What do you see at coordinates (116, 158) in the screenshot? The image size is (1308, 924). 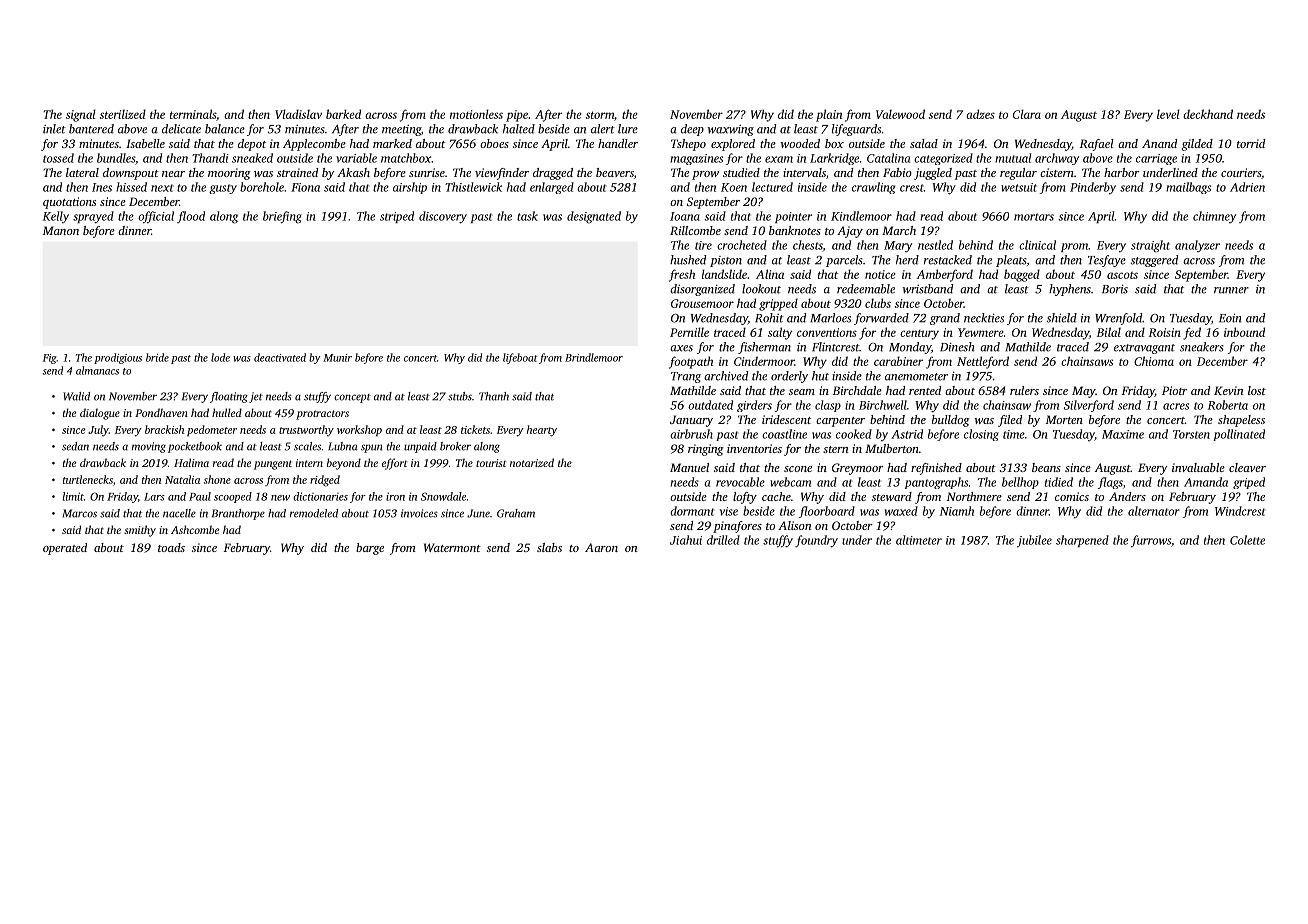 I see `bundles` at bounding box center [116, 158].
